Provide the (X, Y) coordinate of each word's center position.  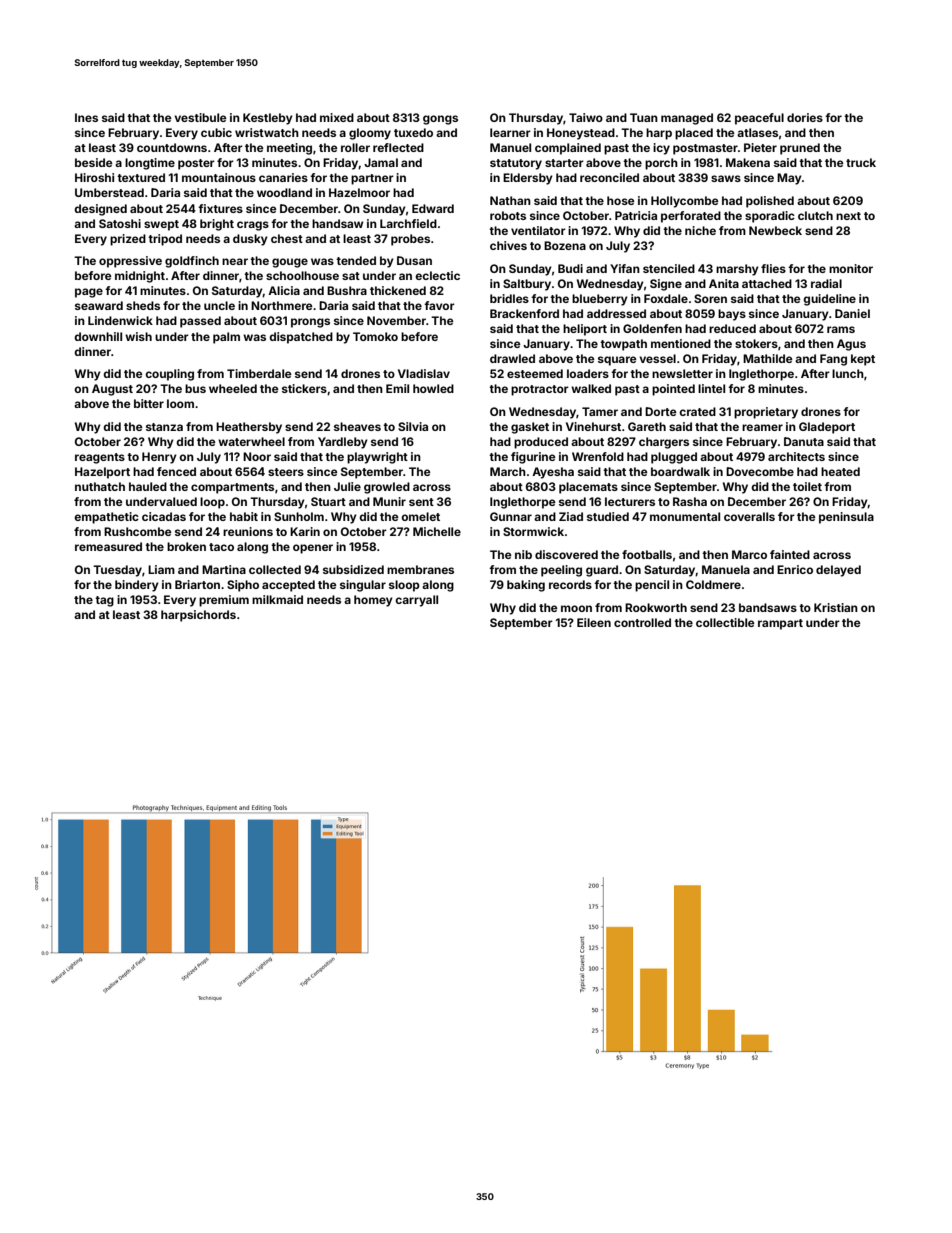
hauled (148, 486)
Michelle (437, 531)
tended (356, 260)
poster (196, 164)
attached (767, 283)
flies (773, 268)
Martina (224, 569)
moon (576, 608)
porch (661, 164)
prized (128, 240)
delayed (838, 571)
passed (200, 322)
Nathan (510, 200)
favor (439, 305)
